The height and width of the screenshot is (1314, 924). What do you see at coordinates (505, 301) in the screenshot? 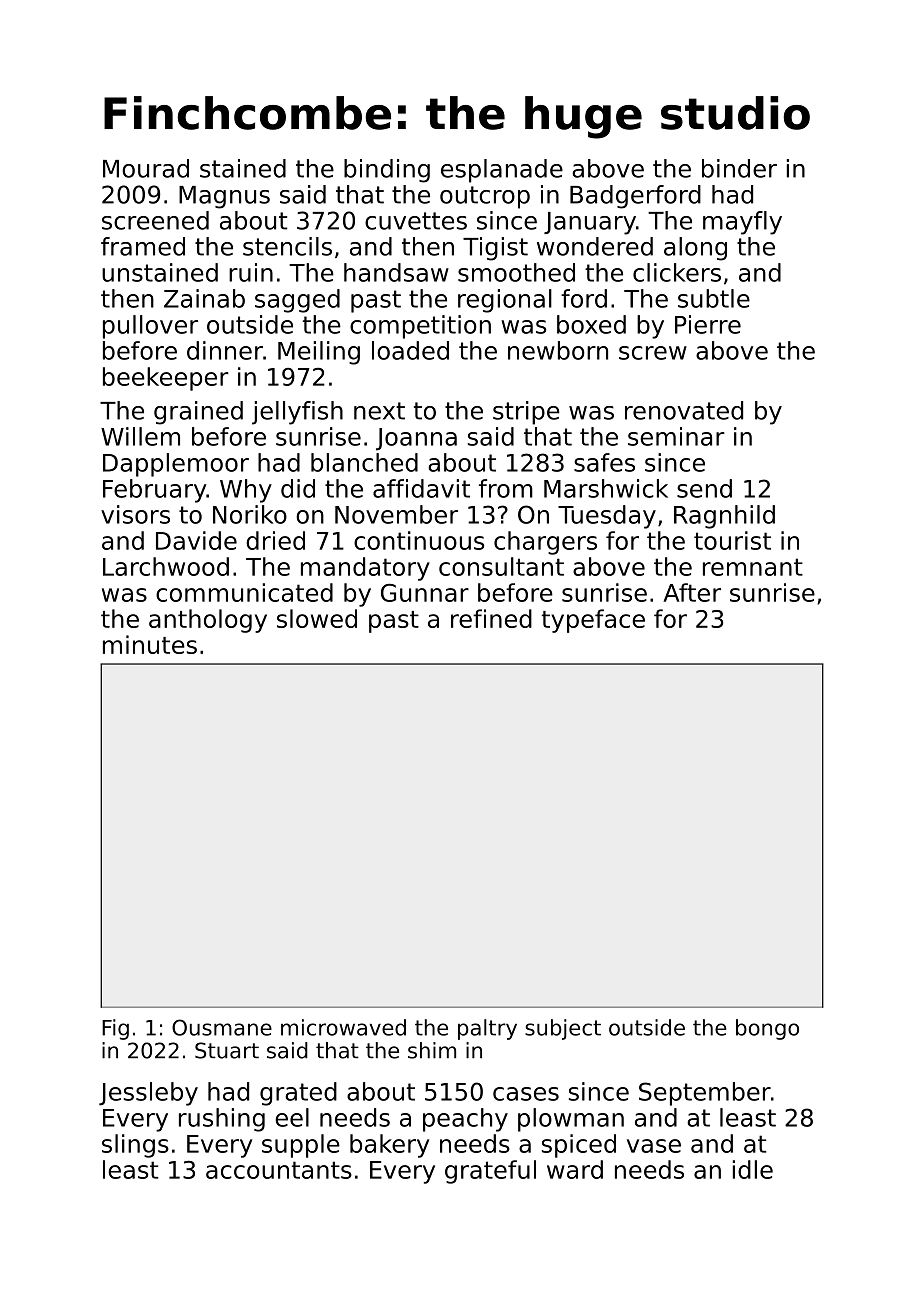
I see `regional` at bounding box center [505, 301].
